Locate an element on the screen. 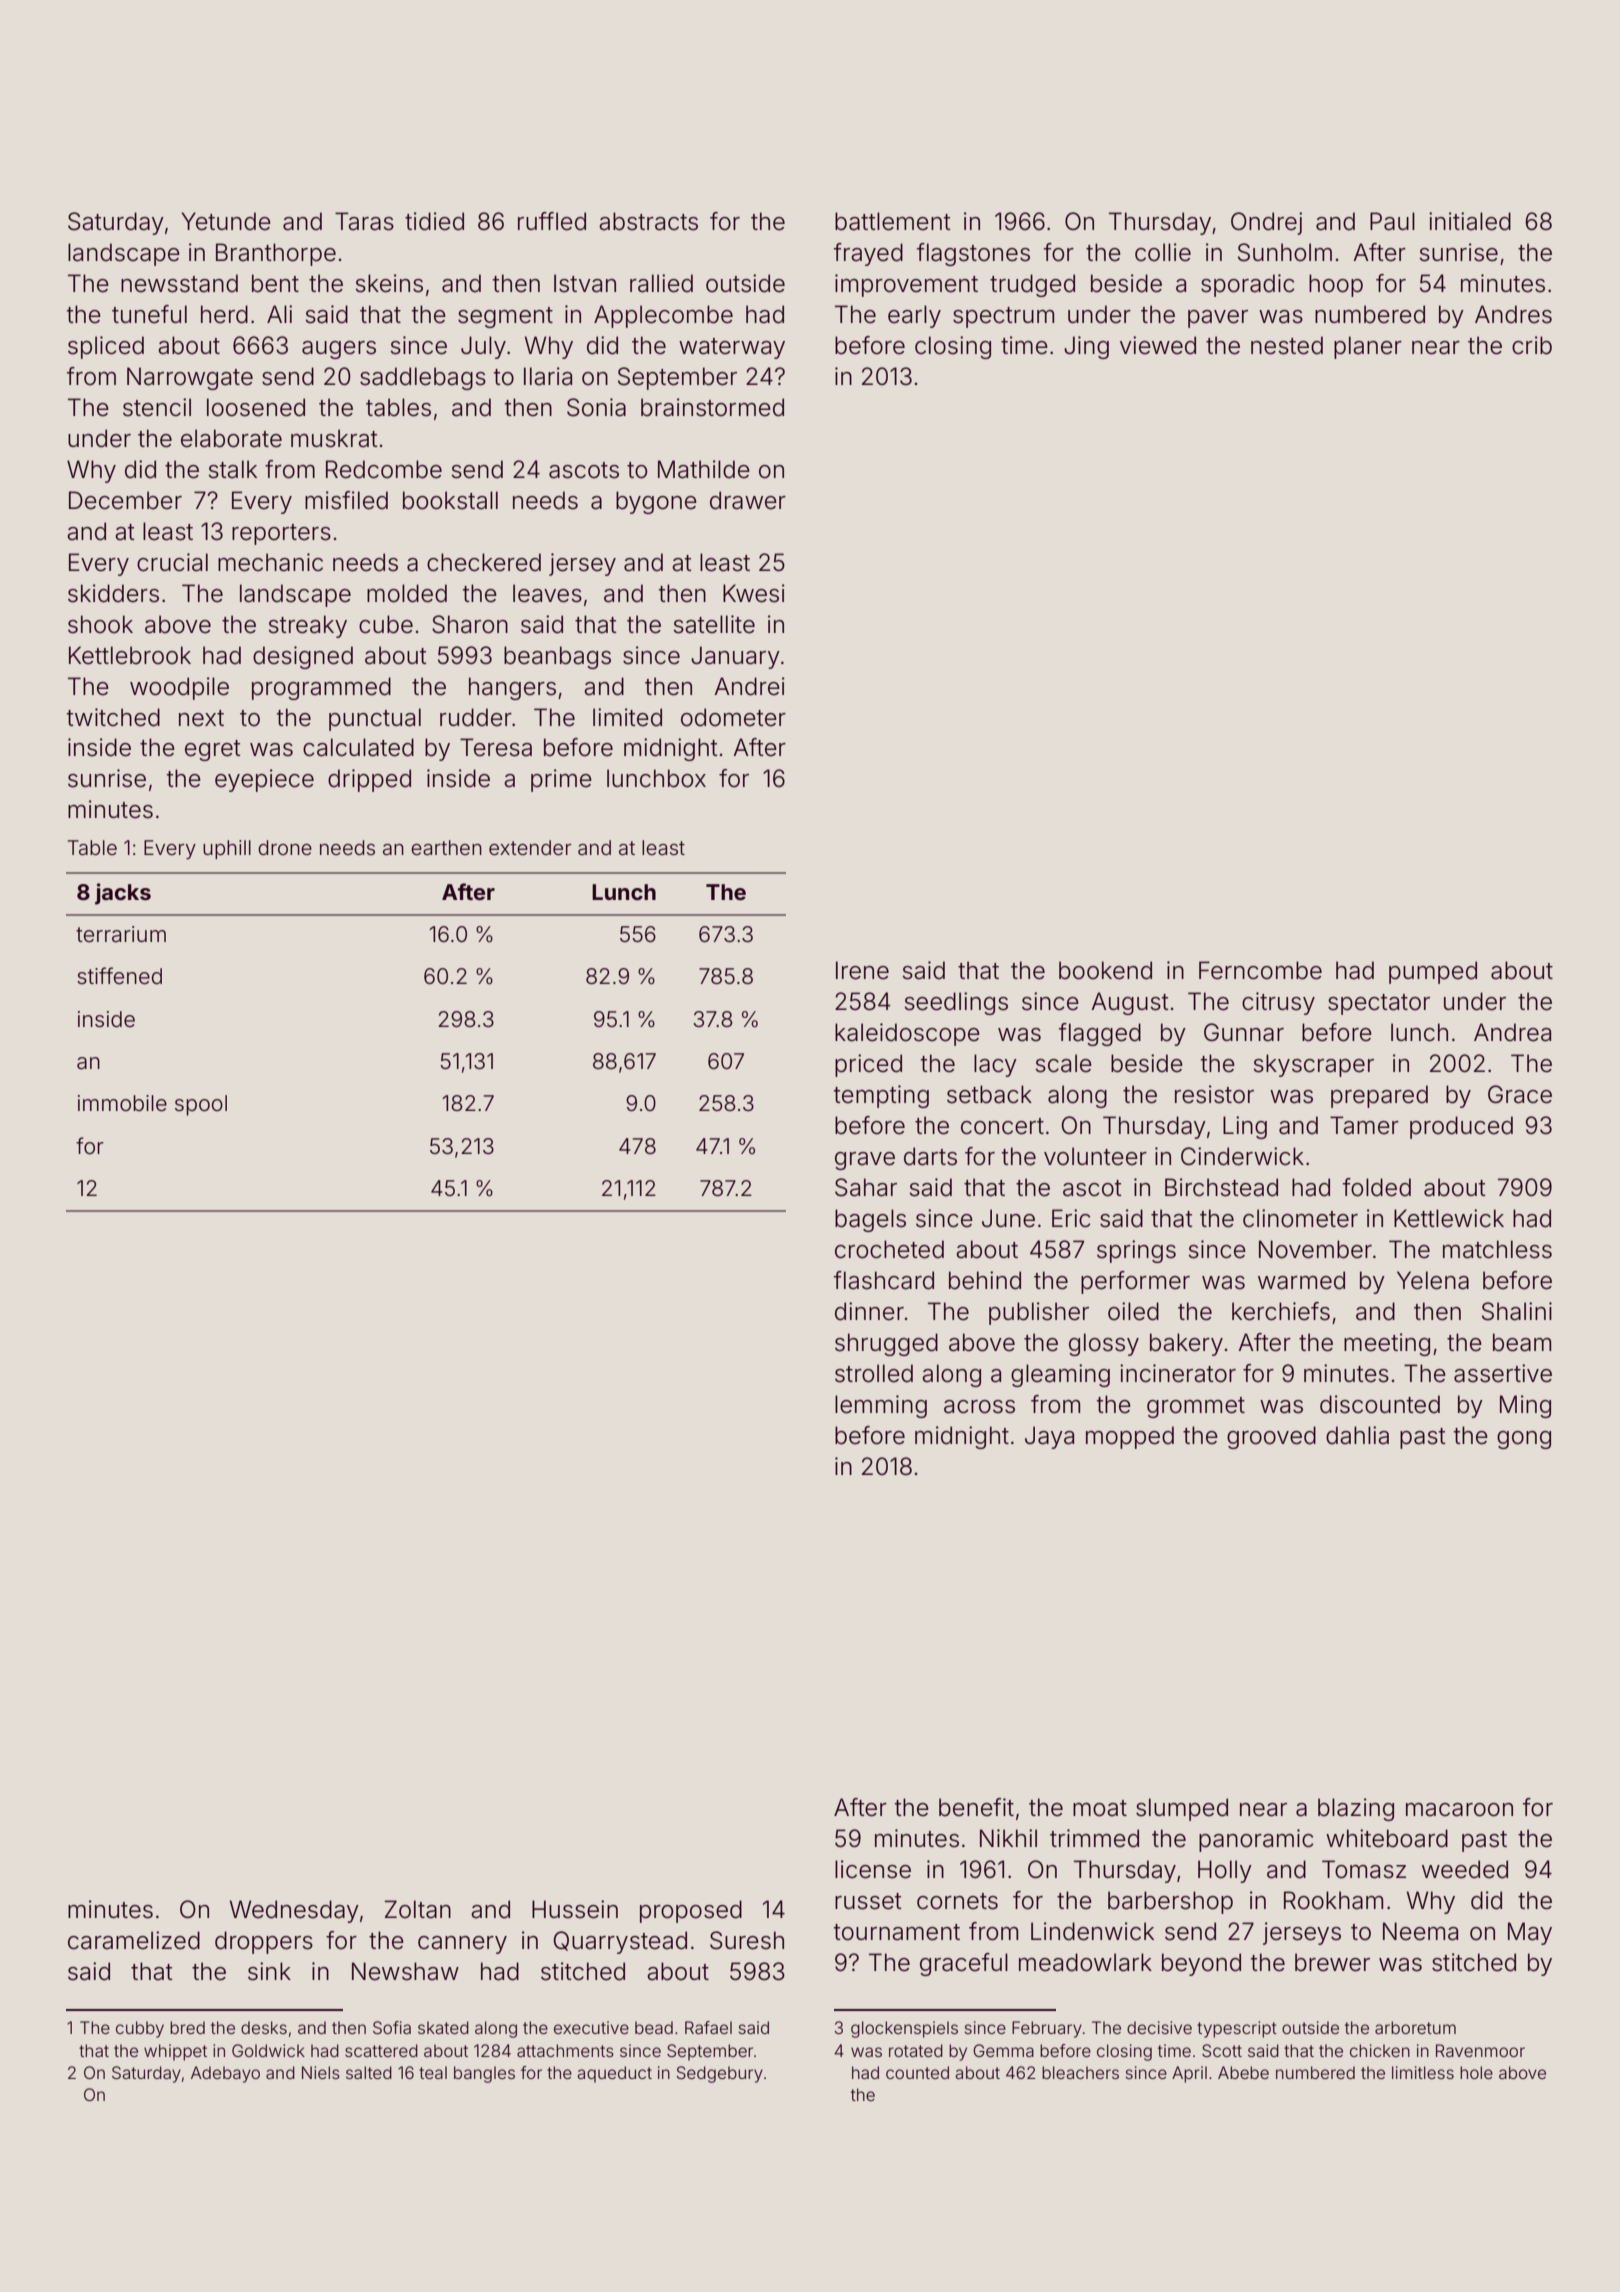  satellite is located at coordinates (714, 624).
